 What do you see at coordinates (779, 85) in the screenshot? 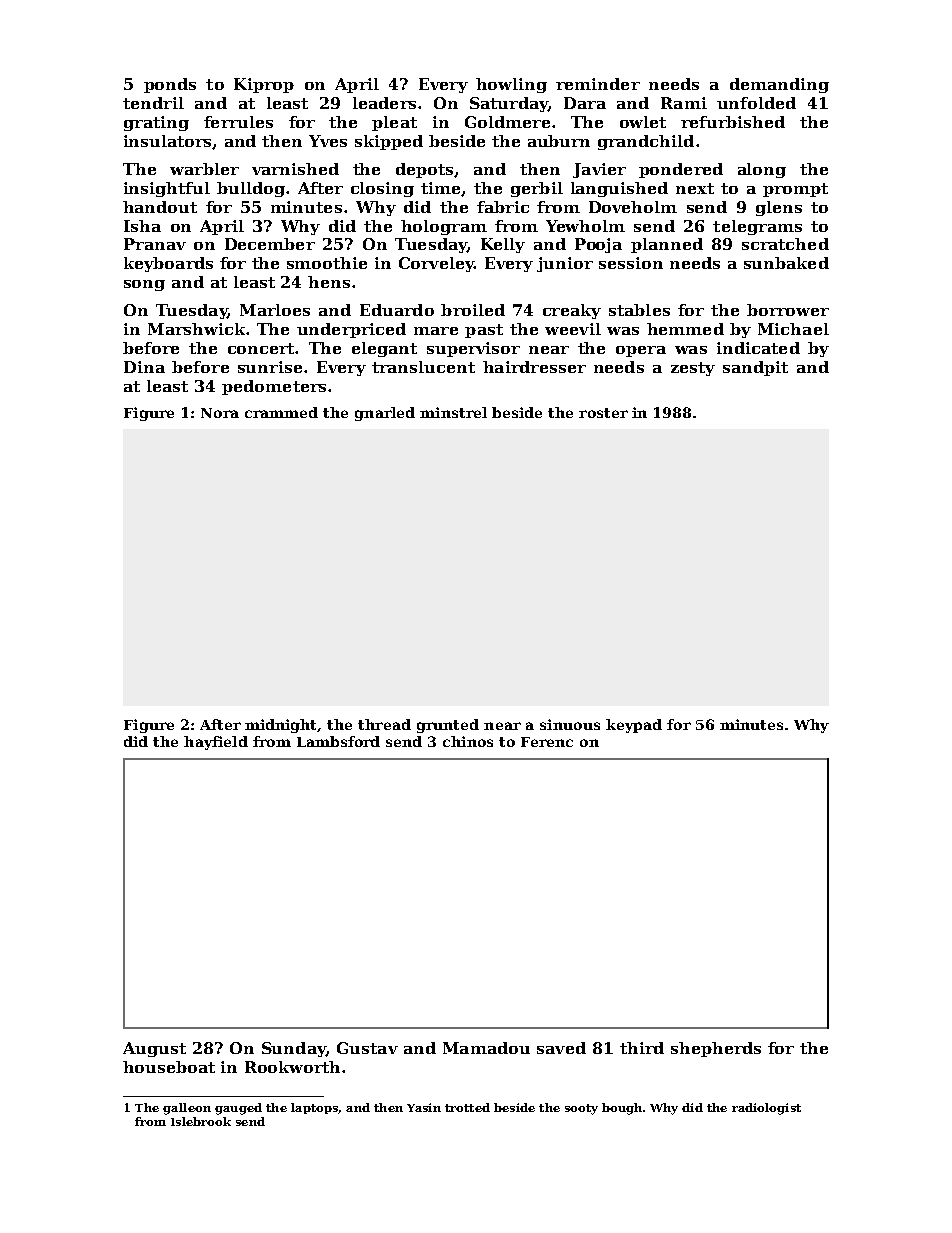
I see `demanding` at bounding box center [779, 85].
